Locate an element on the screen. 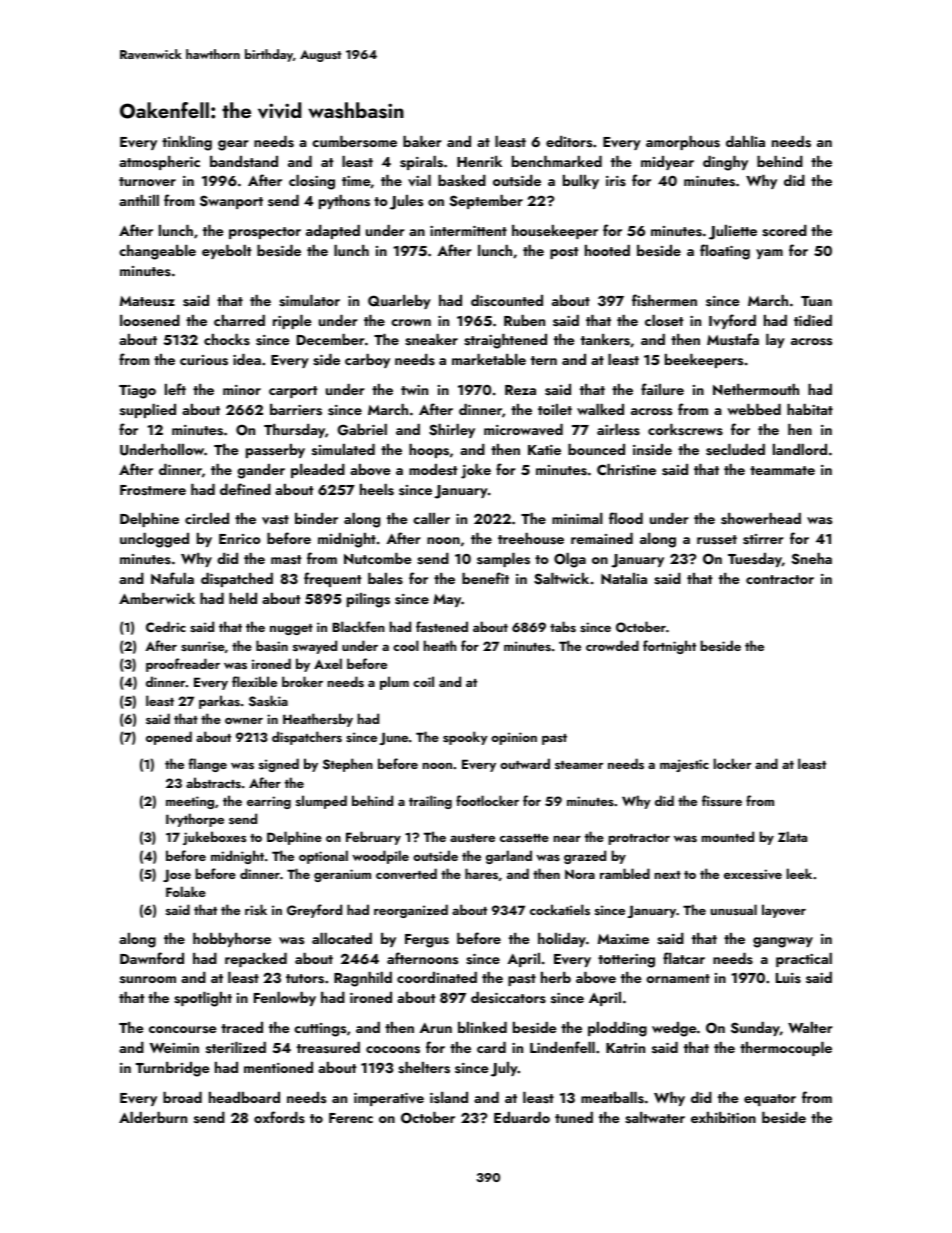 Image resolution: width=952 pixels, height=1233 pixels. Sneha is located at coordinates (812, 559).
